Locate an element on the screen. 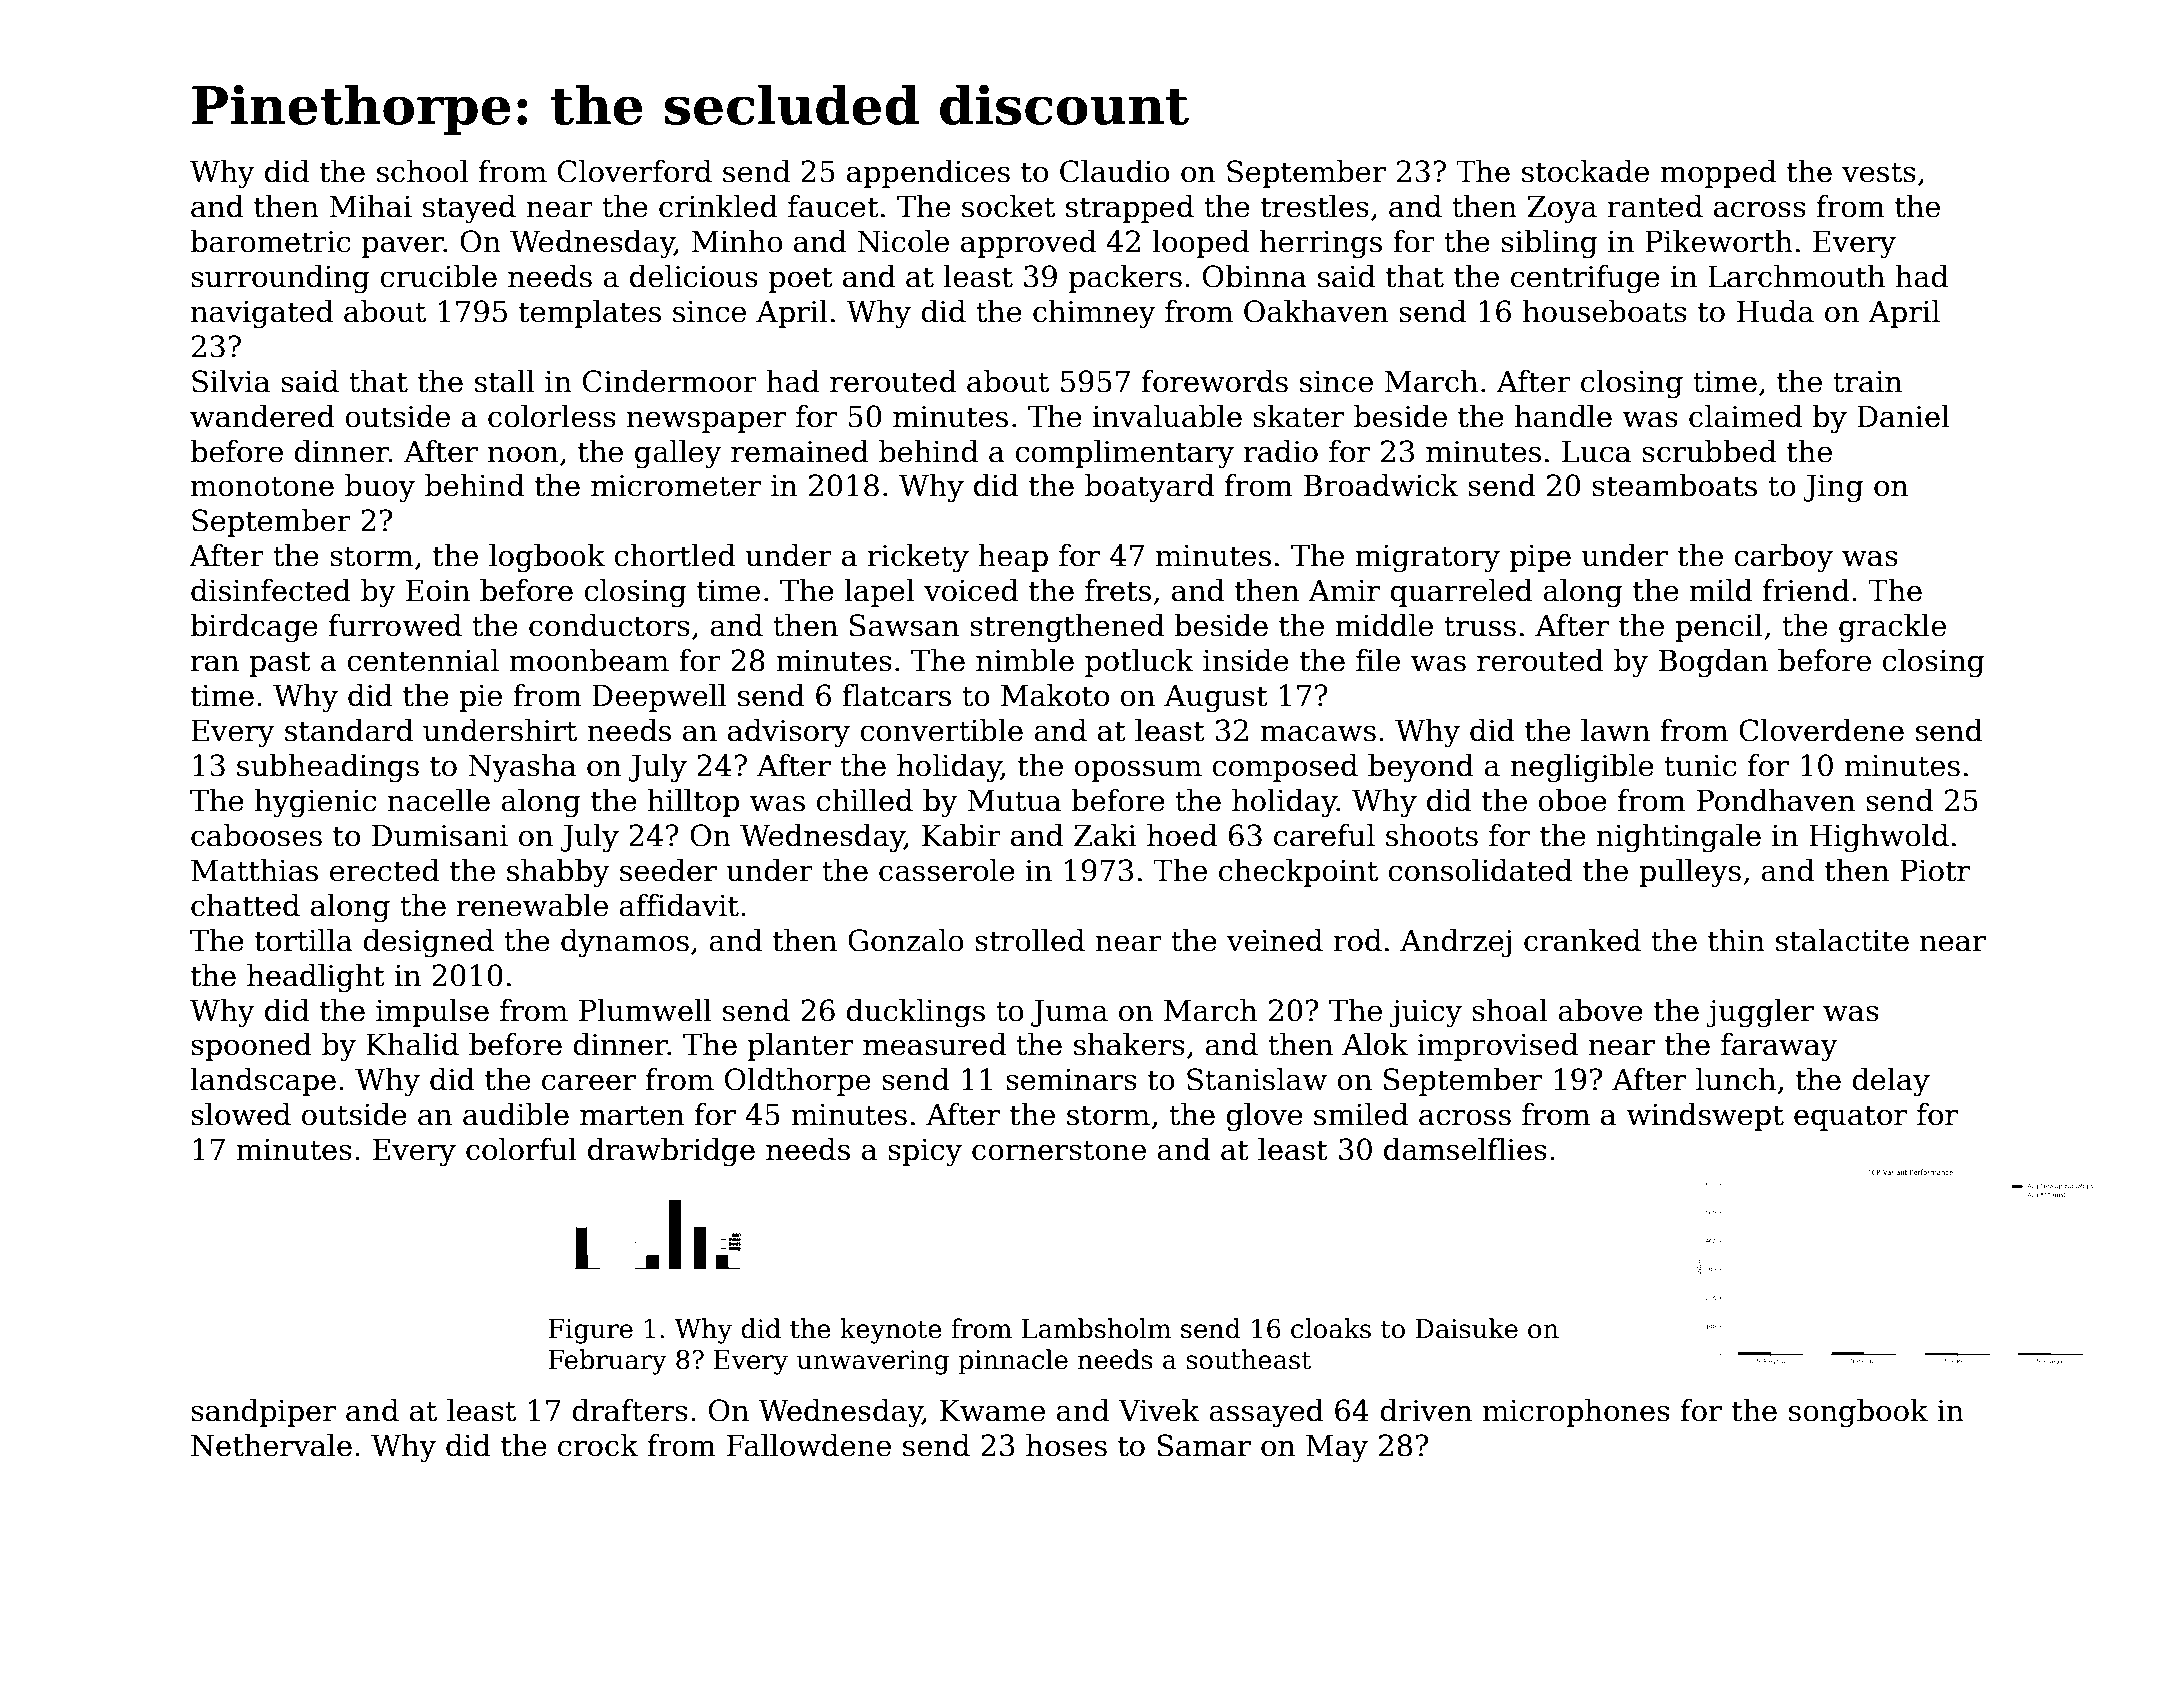 This screenshot has height=1683, width=2178. Nicole is located at coordinates (903, 241).
